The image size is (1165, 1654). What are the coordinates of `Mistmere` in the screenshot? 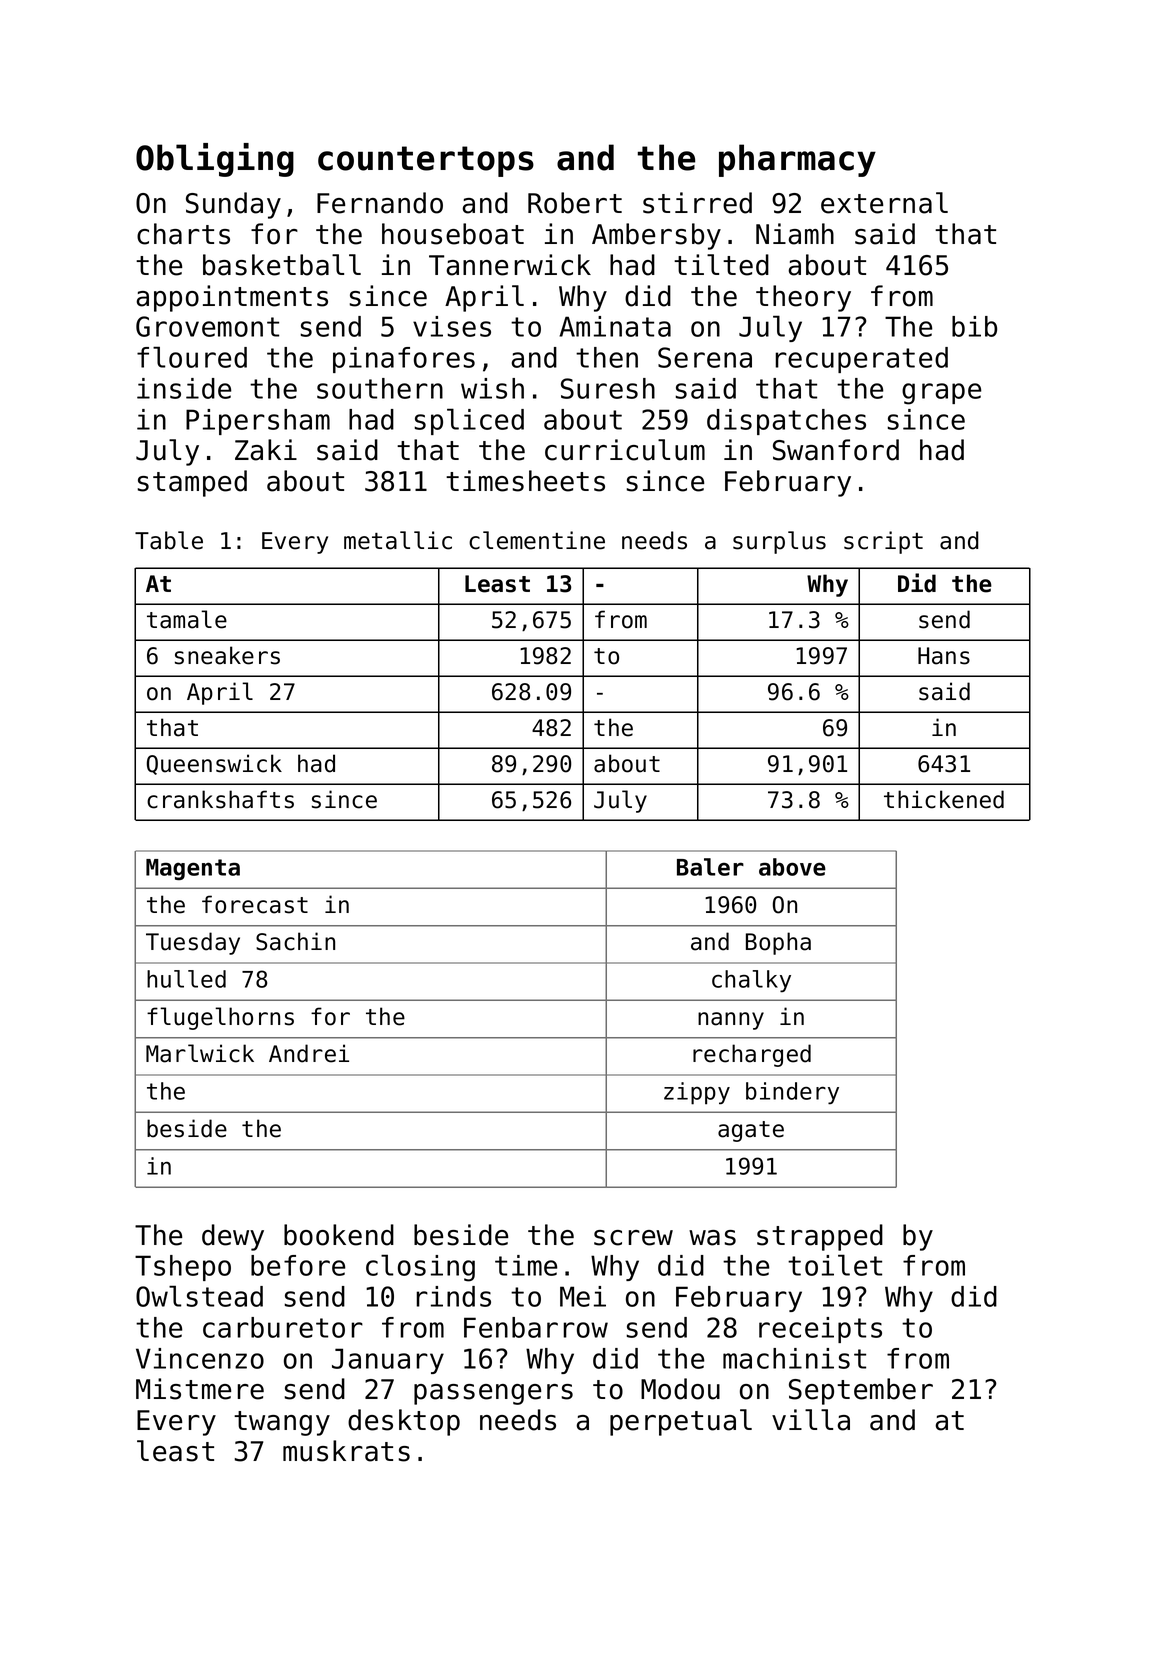 It's located at (200, 1389).
